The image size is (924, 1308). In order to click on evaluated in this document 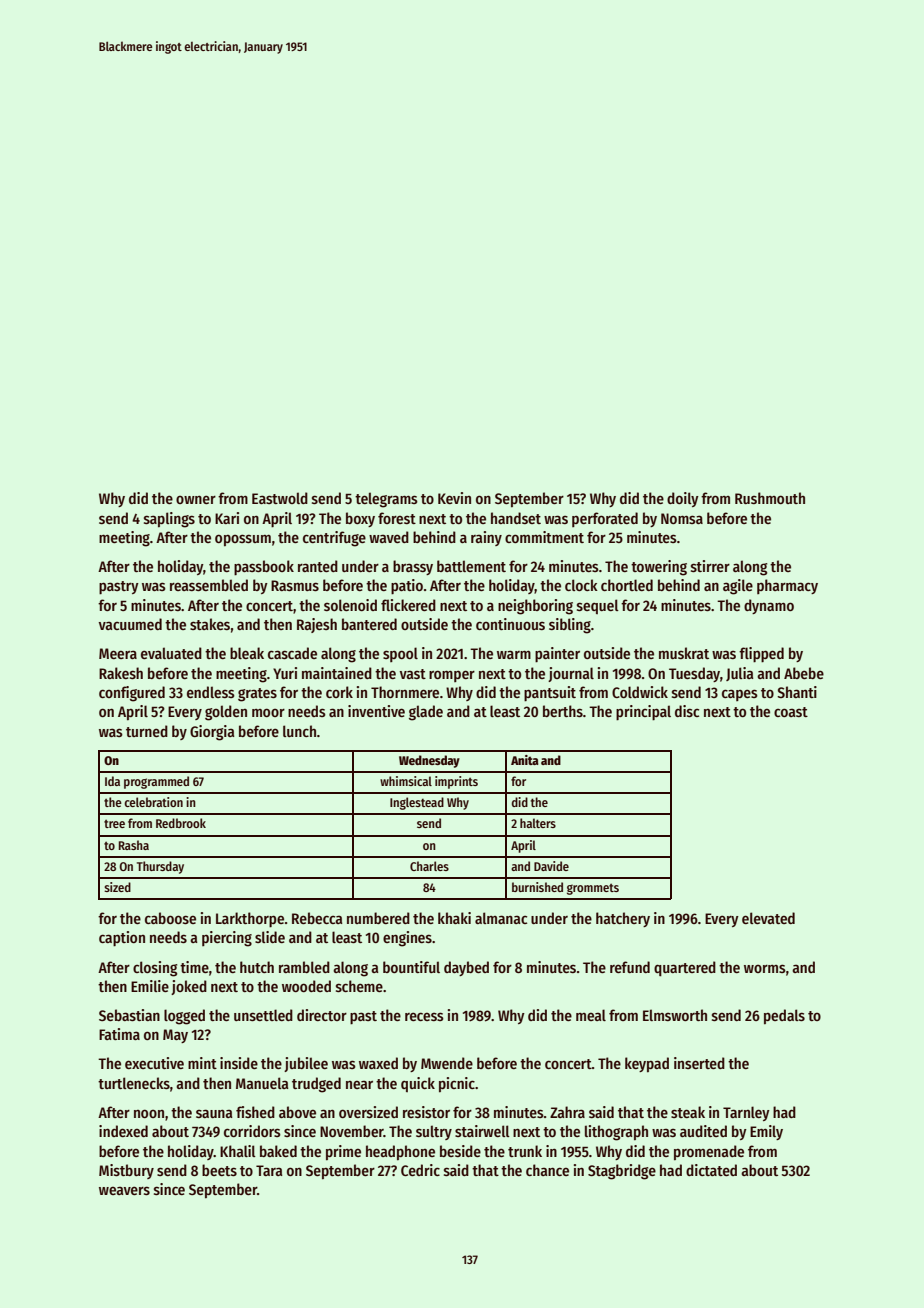, I will do `click(171, 653)`.
